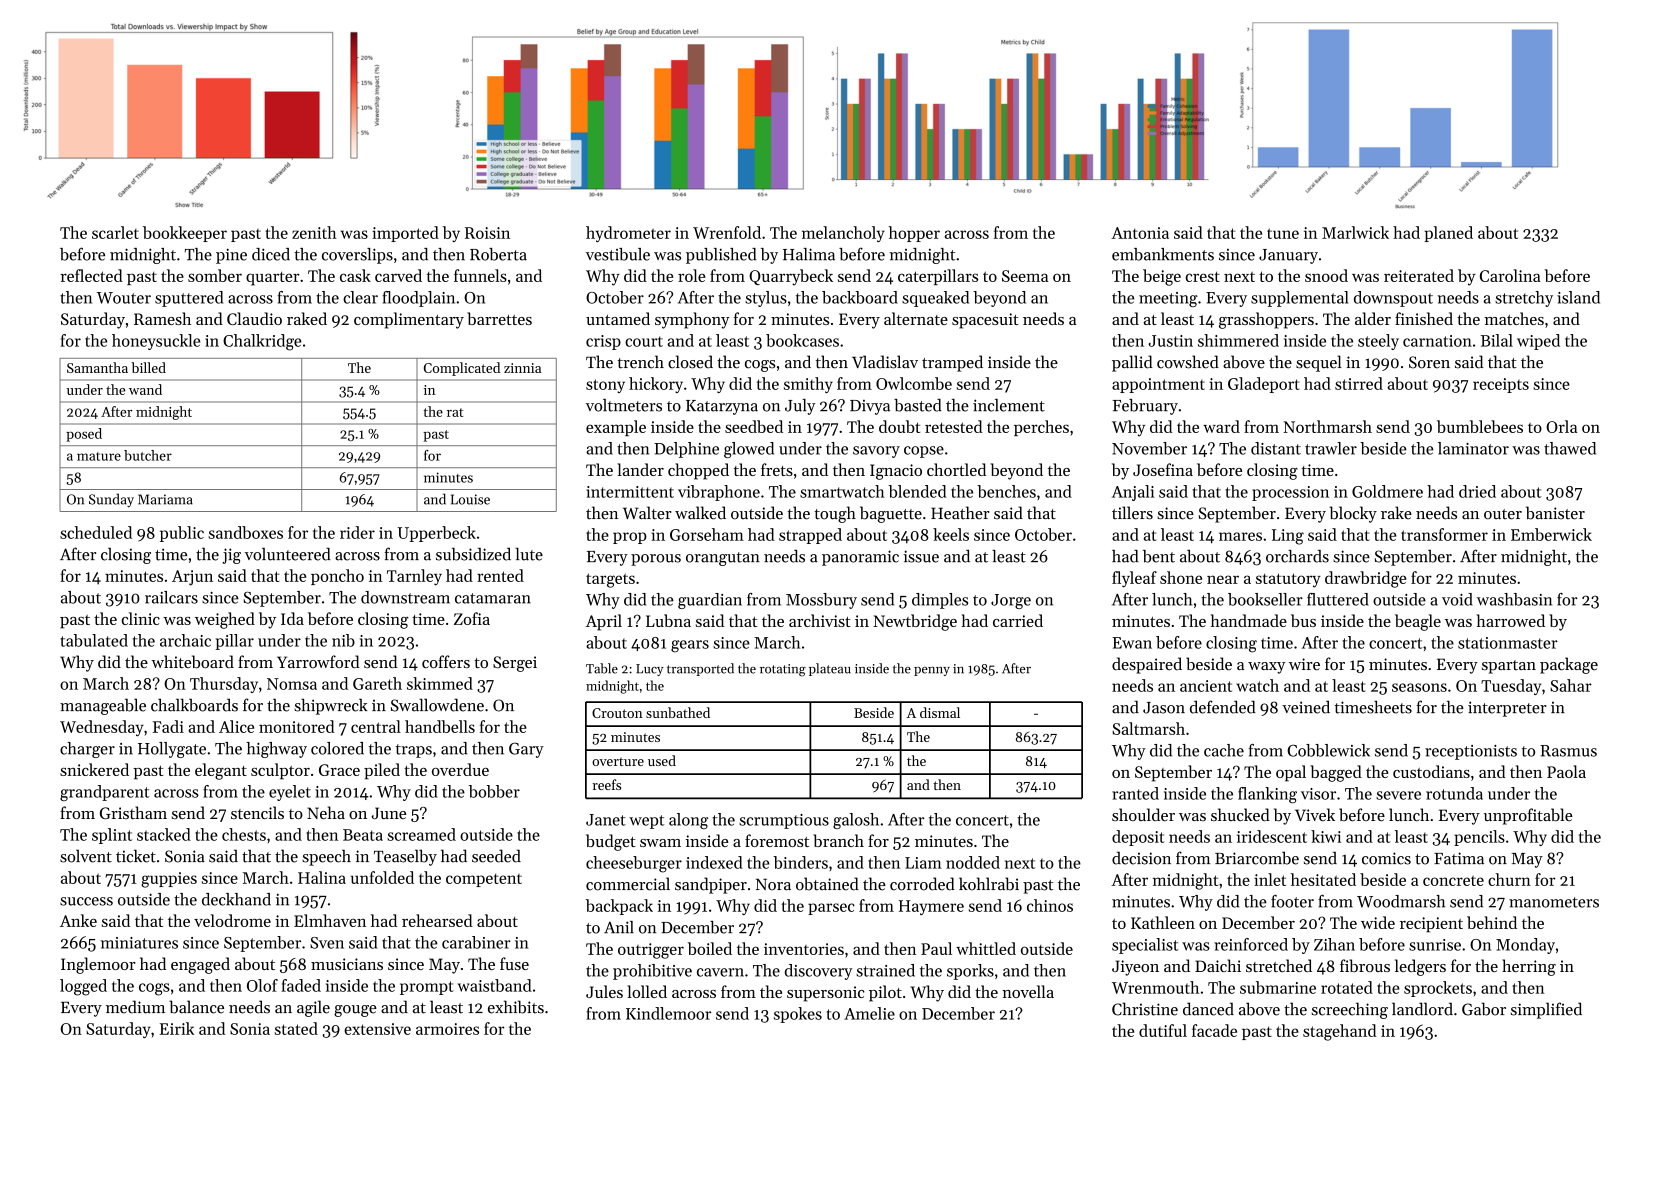  I want to click on receipts, so click(1501, 385).
